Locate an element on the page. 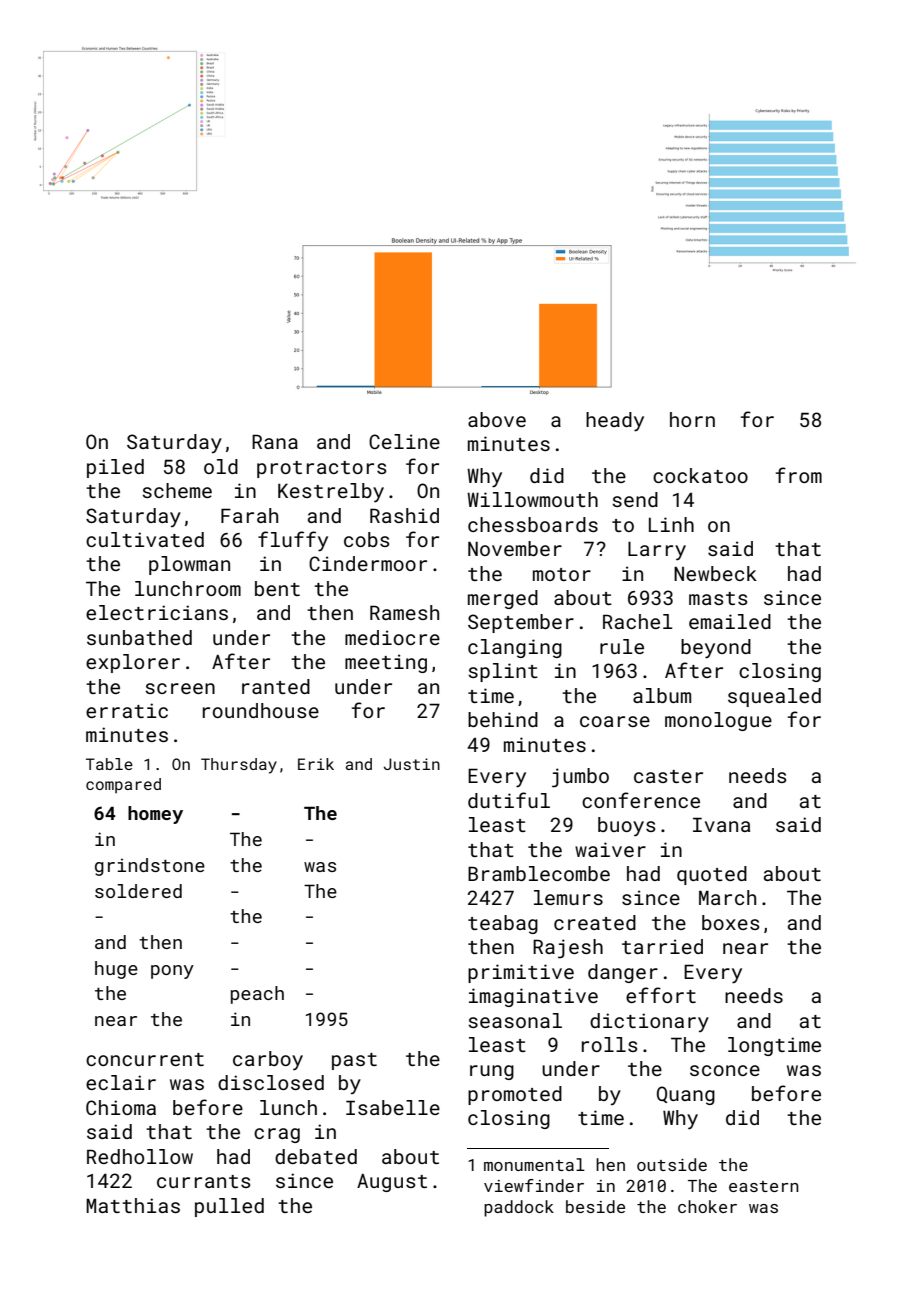  squealed is located at coordinates (774, 697).
